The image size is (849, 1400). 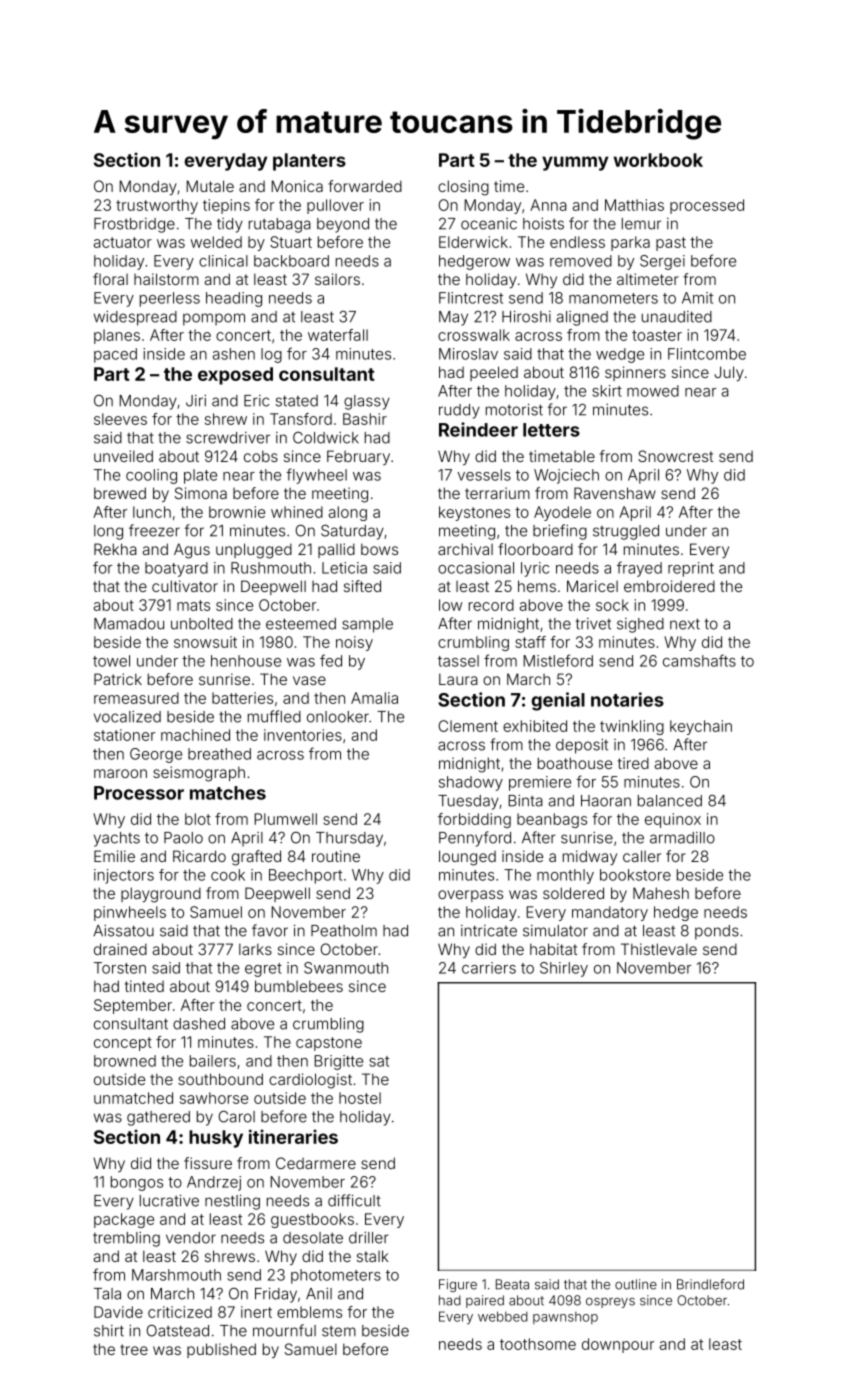 I want to click on freezer, so click(x=154, y=530).
